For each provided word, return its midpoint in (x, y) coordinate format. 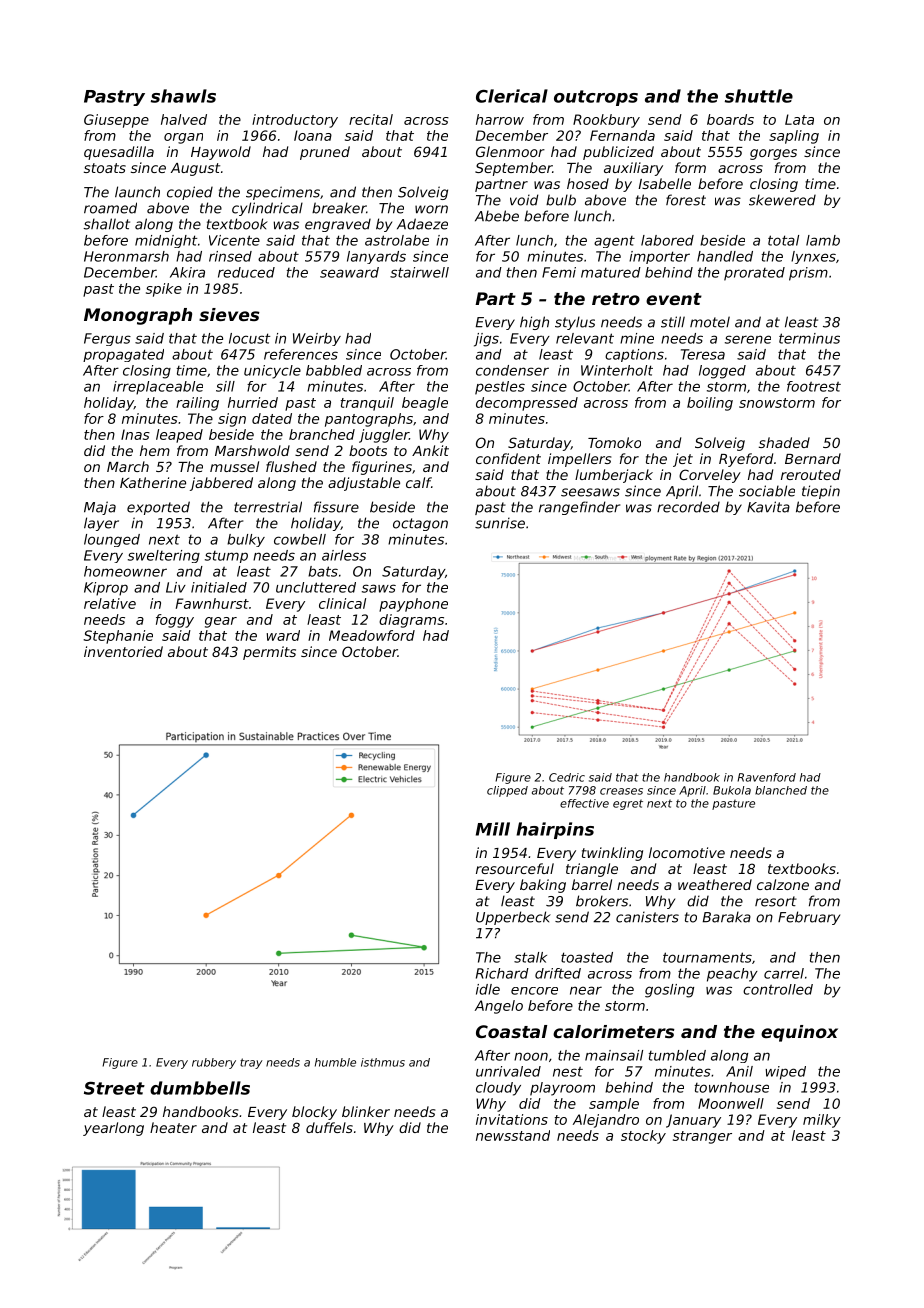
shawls (183, 96)
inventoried (123, 651)
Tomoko (614, 442)
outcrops (596, 98)
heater (173, 1127)
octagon (420, 524)
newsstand (513, 1135)
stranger (702, 1137)
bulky (246, 540)
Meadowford (372, 635)
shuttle (759, 96)
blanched (781, 790)
